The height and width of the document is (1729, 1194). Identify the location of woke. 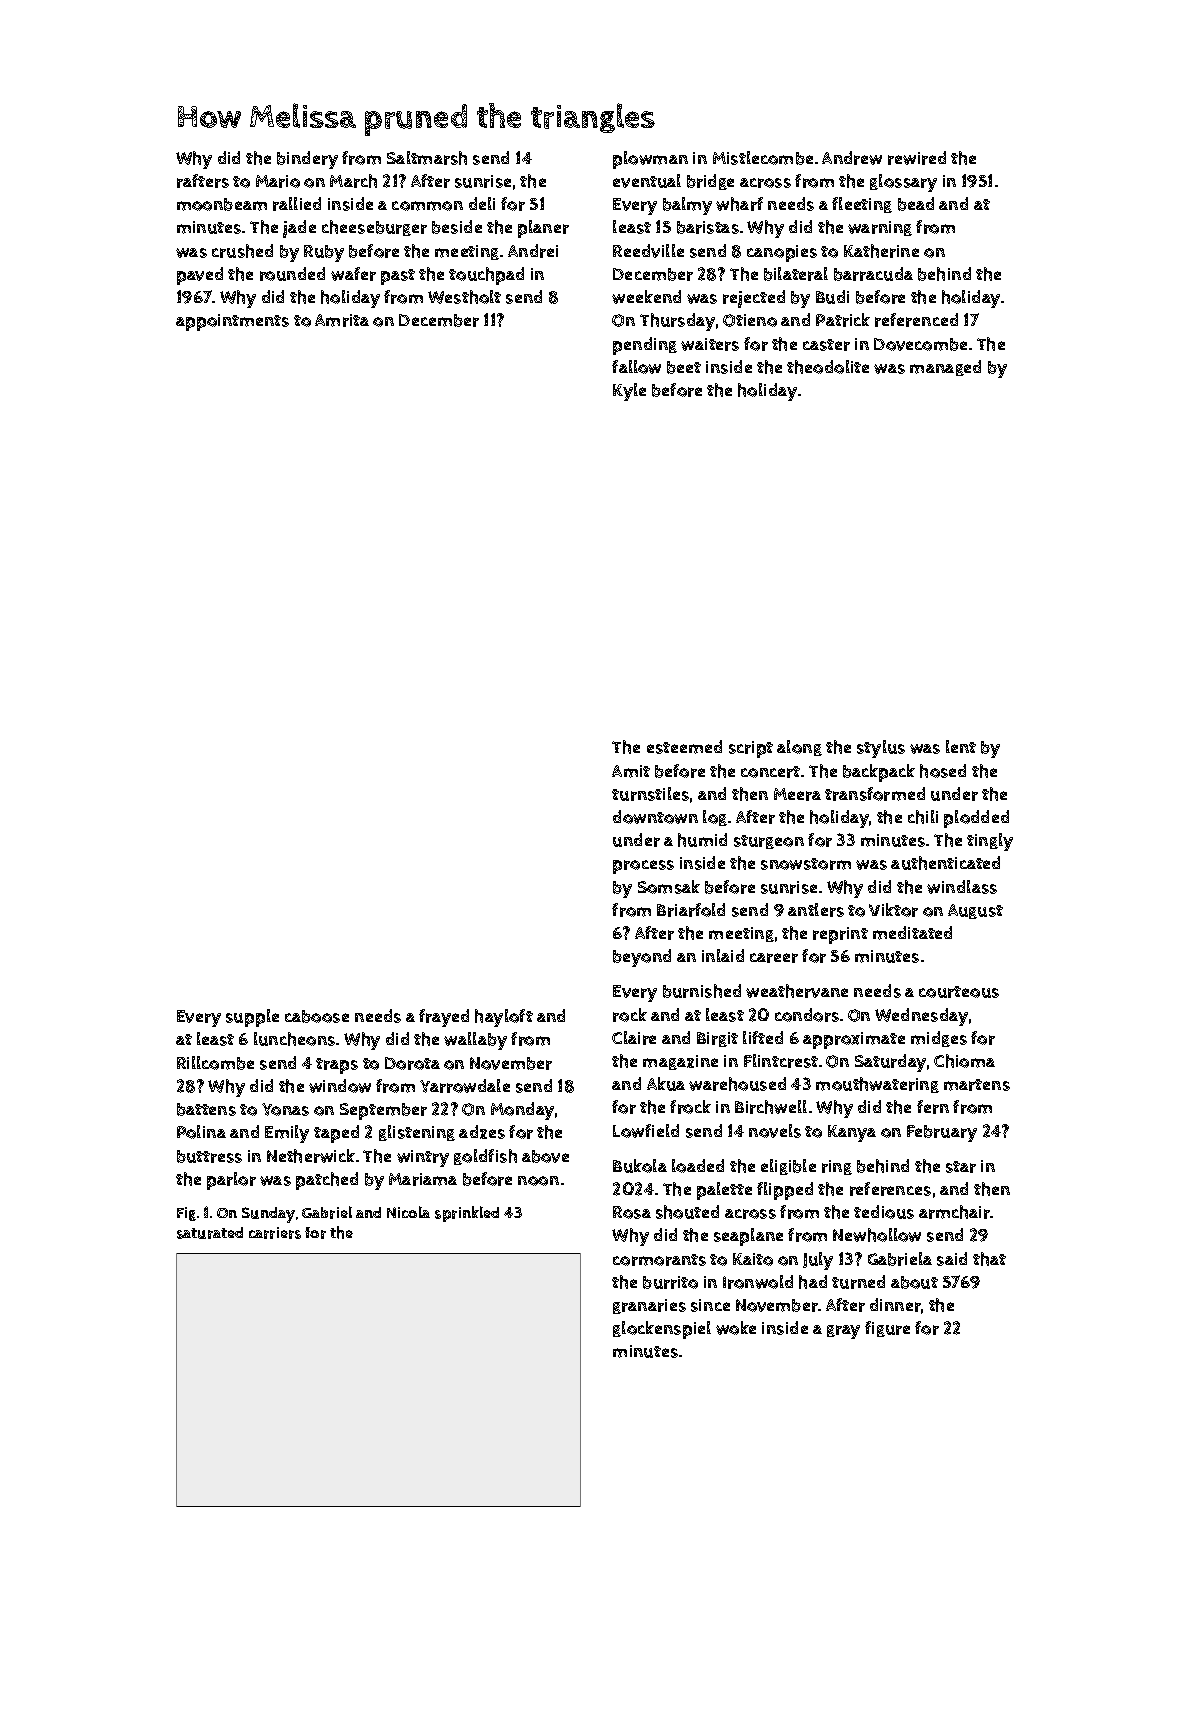
(736, 1328).
